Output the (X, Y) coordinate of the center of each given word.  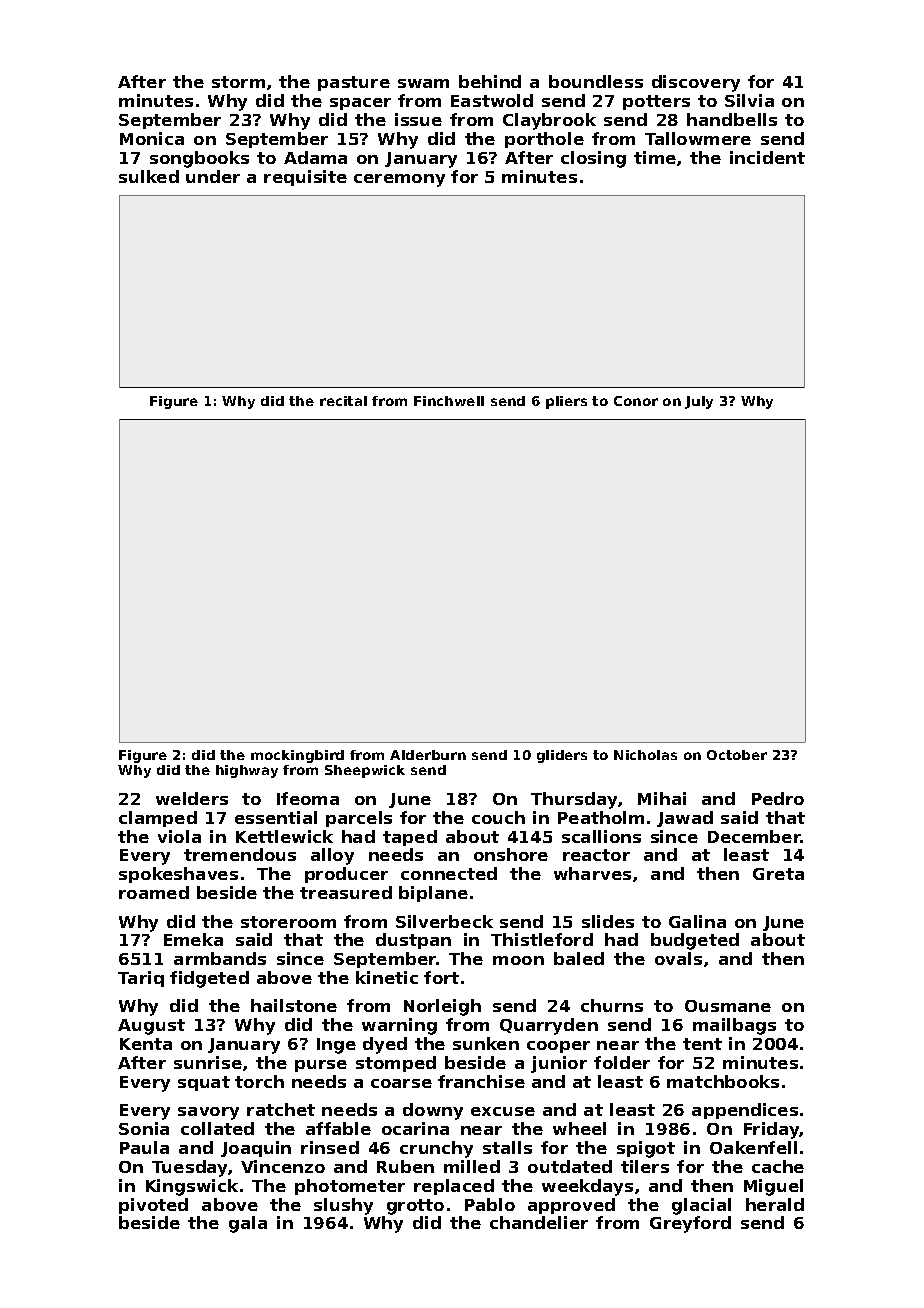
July (699, 402)
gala (248, 1224)
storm (238, 82)
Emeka (193, 939)
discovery (696, 83)
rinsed (330, 1147)
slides (608, 921)
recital (343, 401)
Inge (336, 1046)
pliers (566, 402)
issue (418, 119)
